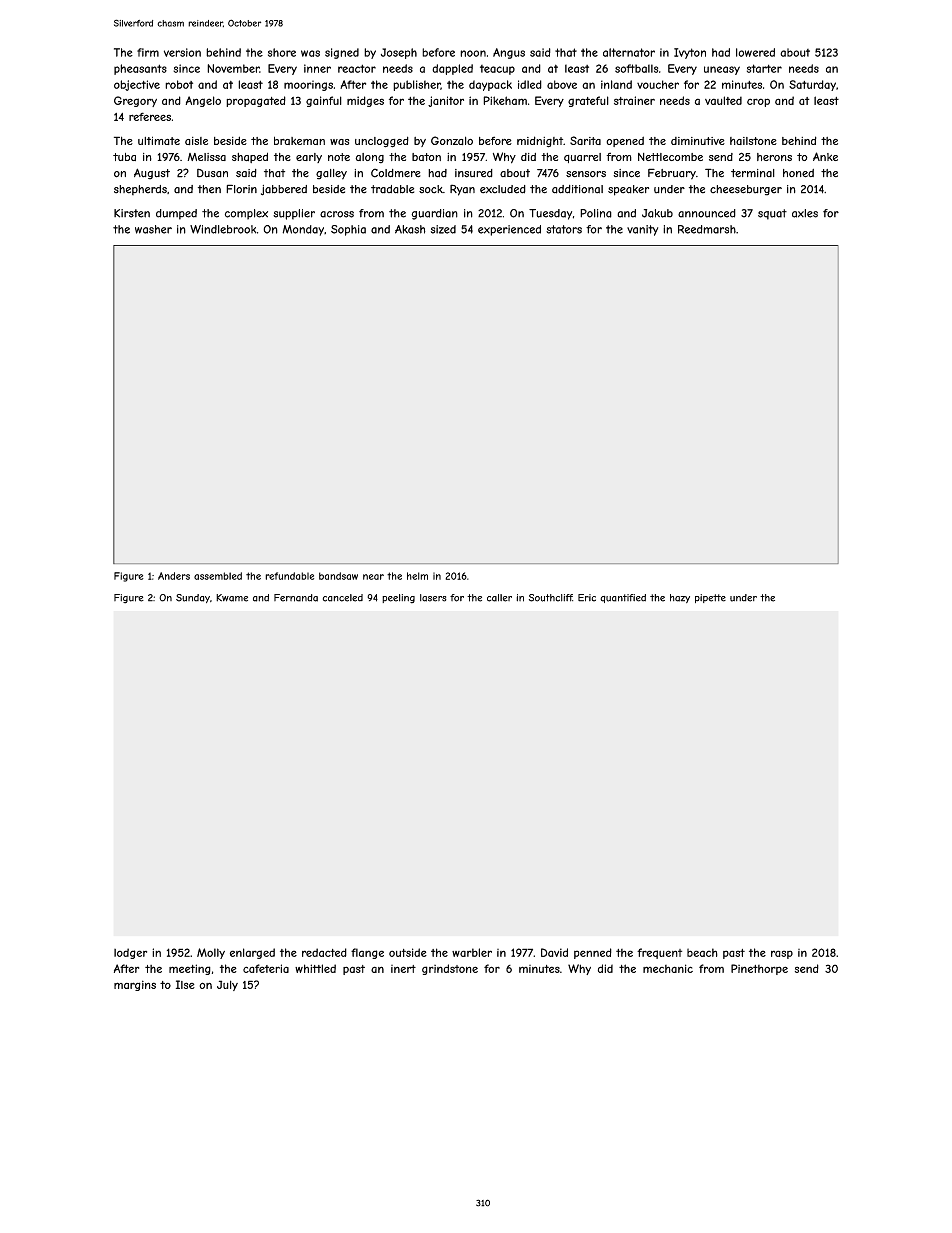 This screenshot has width=952, height=1233. Describe the element at coordinates (433, 598) in the screenshot. I see `lasers` at that location.
